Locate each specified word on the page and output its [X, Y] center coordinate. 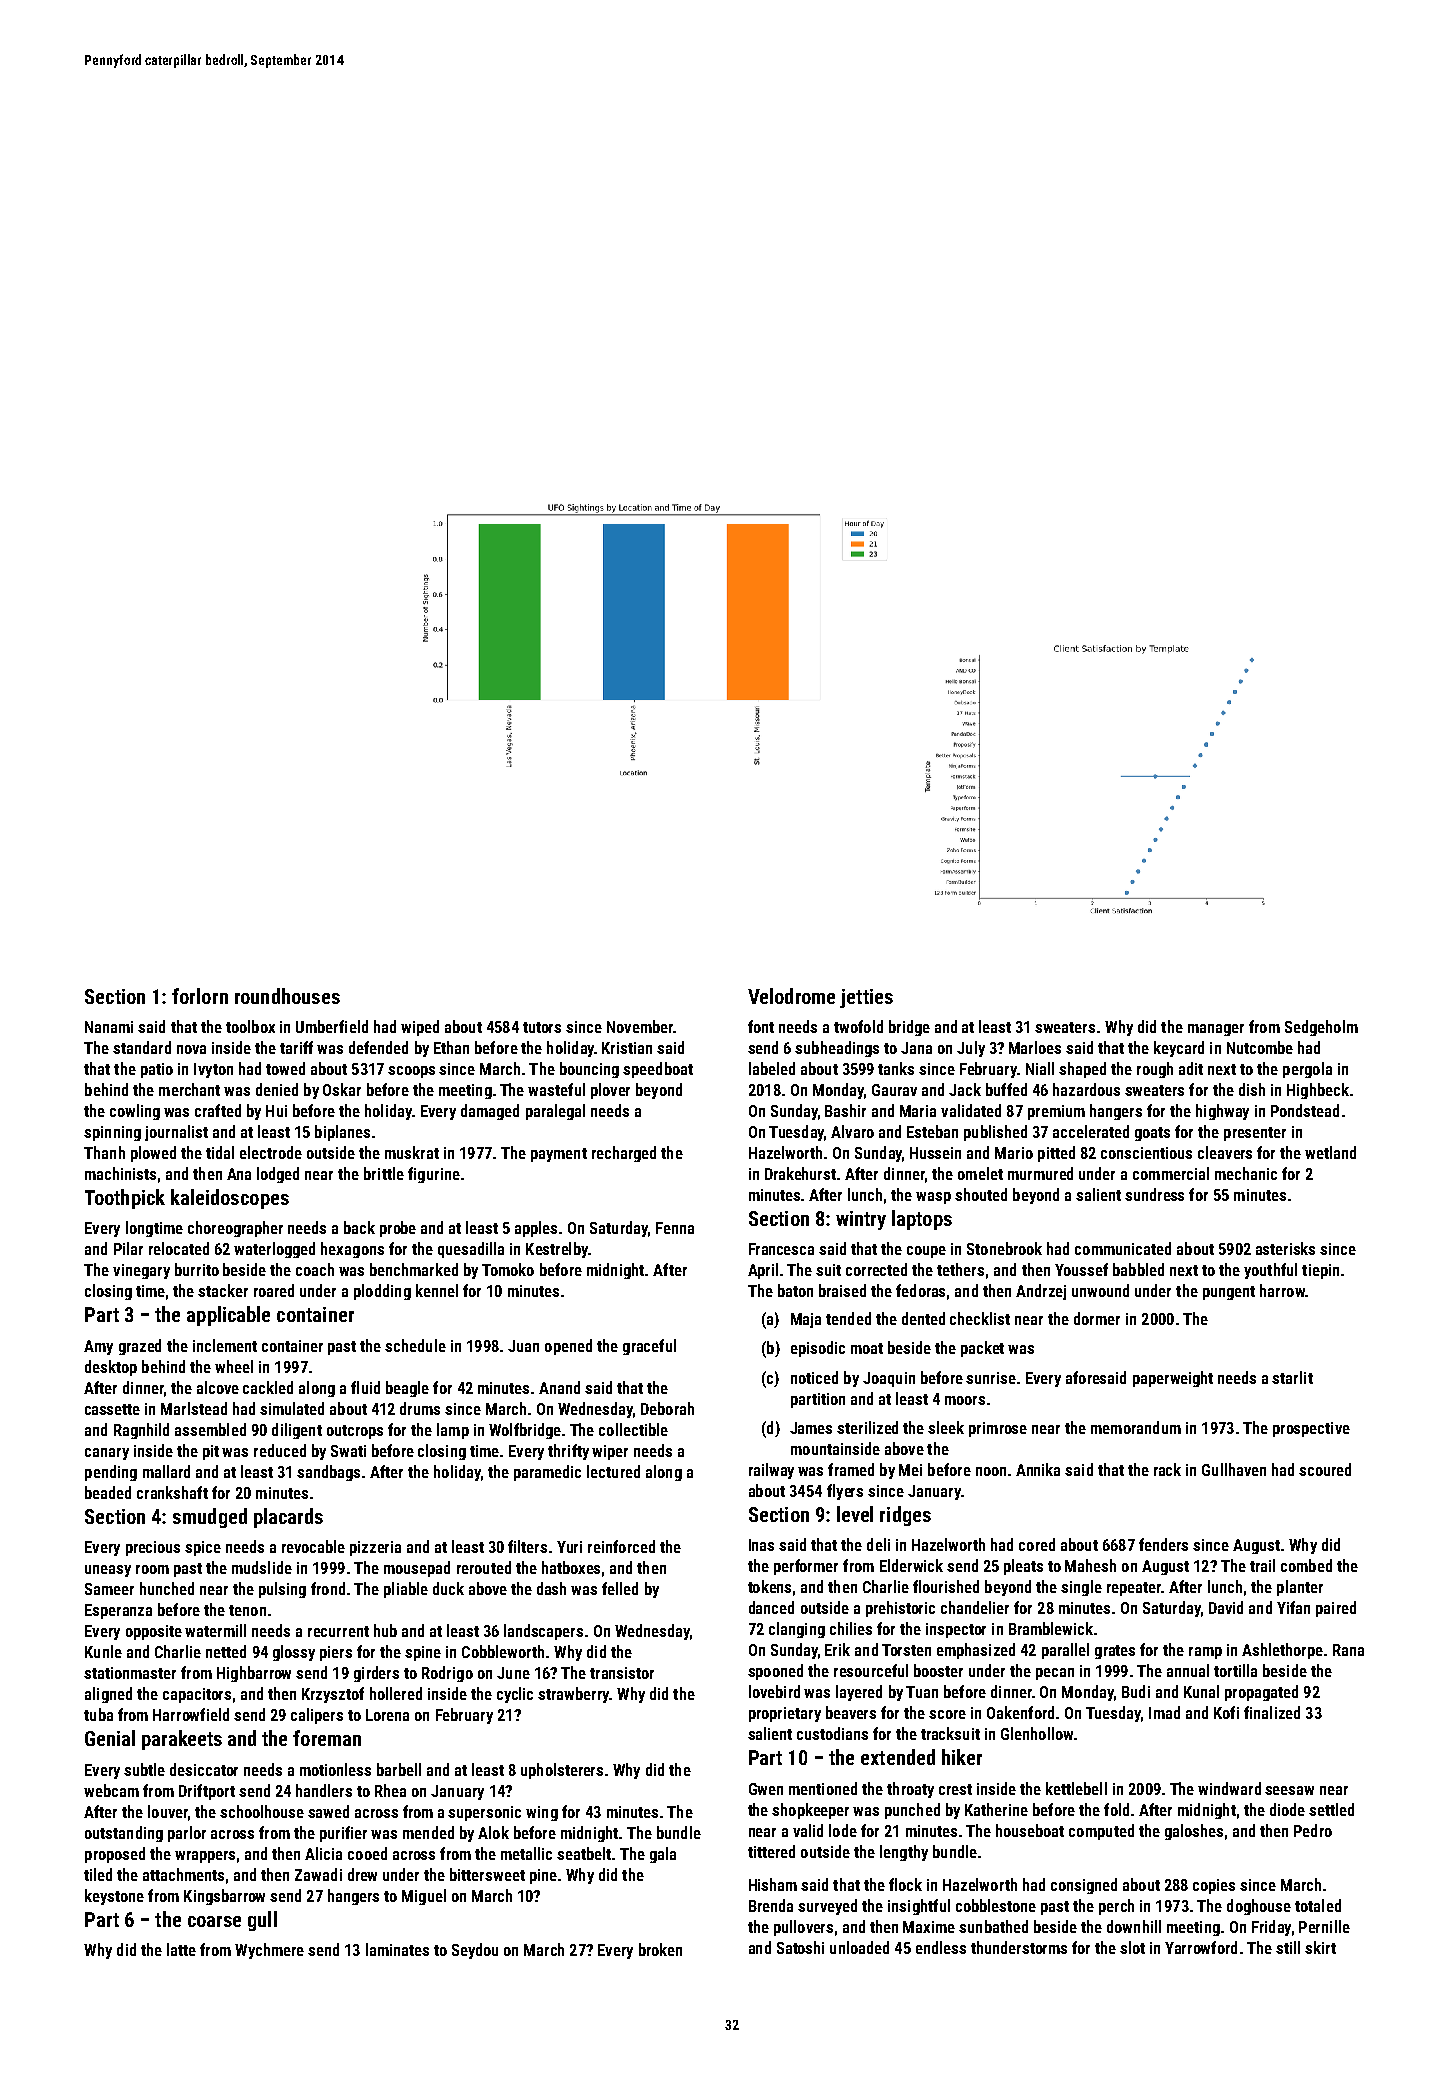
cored [1037, 1544]
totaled [1318, 1905]
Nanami [109, 1027]
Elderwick [911, 1565]
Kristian [627, 1048]
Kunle [103, 1651]
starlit [1292, 1377]
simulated [292, 1408]
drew [362, 1874]
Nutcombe [1260, 1047]
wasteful [556, 1089]
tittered [771, 1851]
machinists [120, 1173]
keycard [1179, 1049]
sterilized [867, 1427]
